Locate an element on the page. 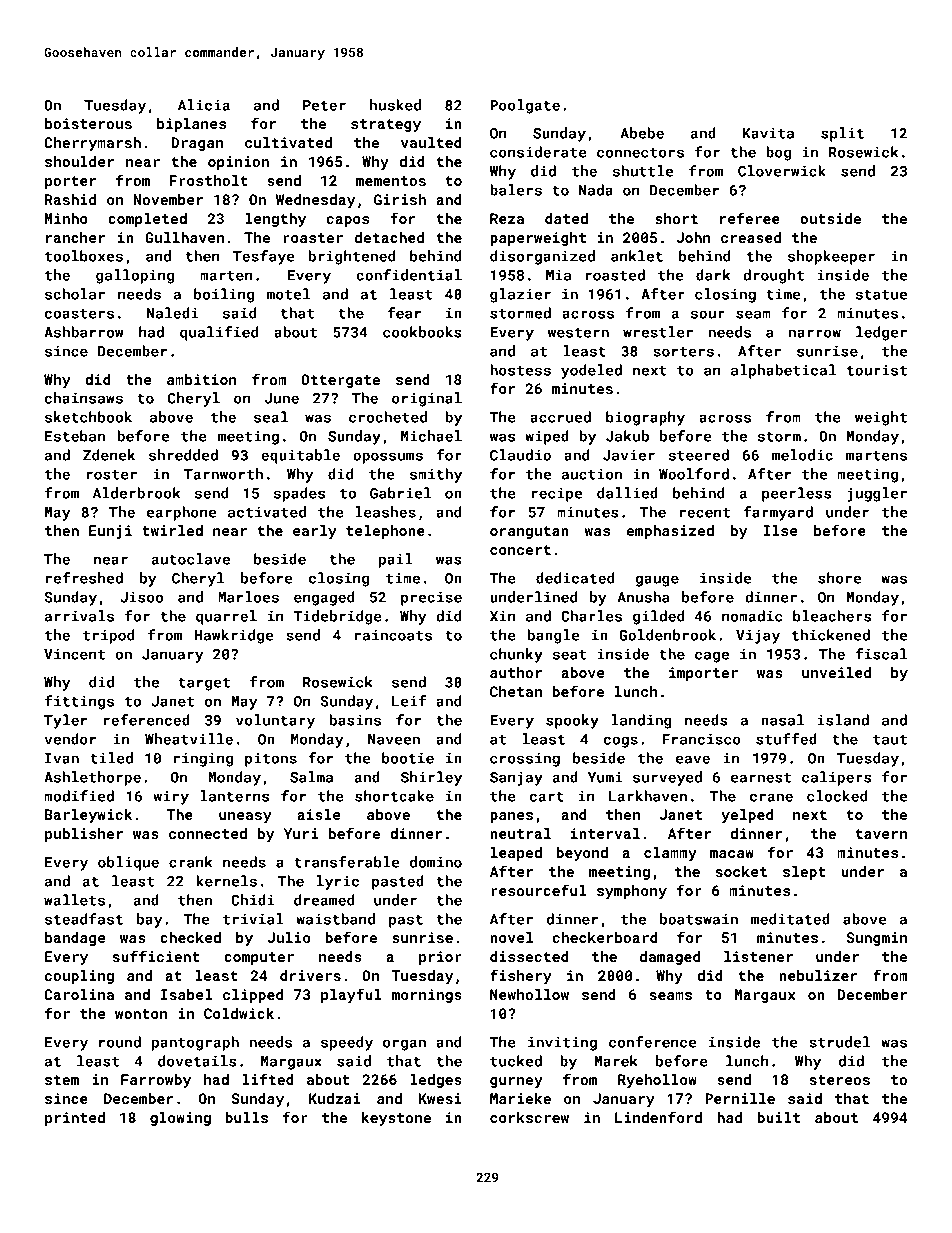 This page has width=952, height=1233. Reza is located at coordinates (507, 218).
